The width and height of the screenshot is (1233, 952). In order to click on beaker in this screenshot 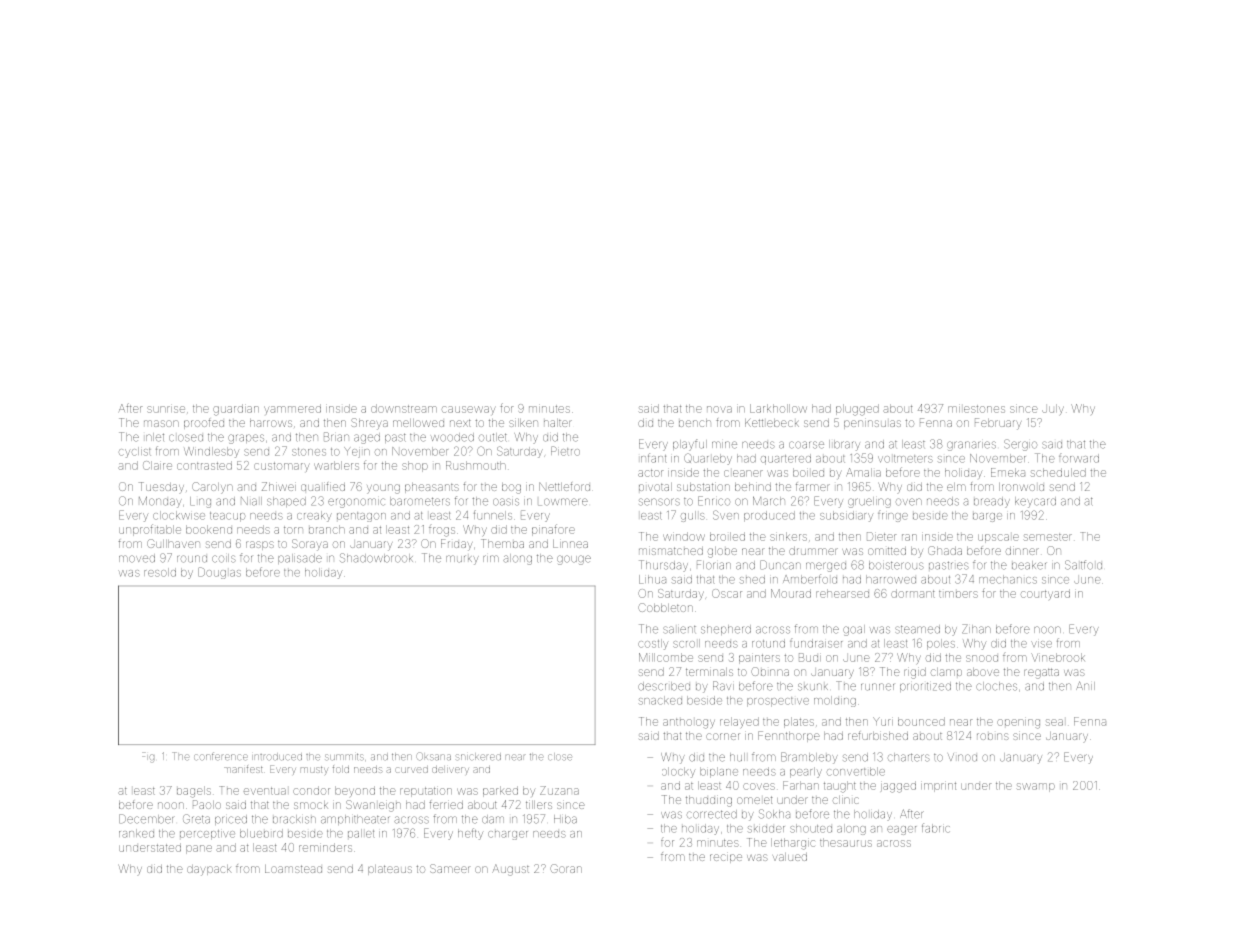, I will do `click(1029, 565)`.
